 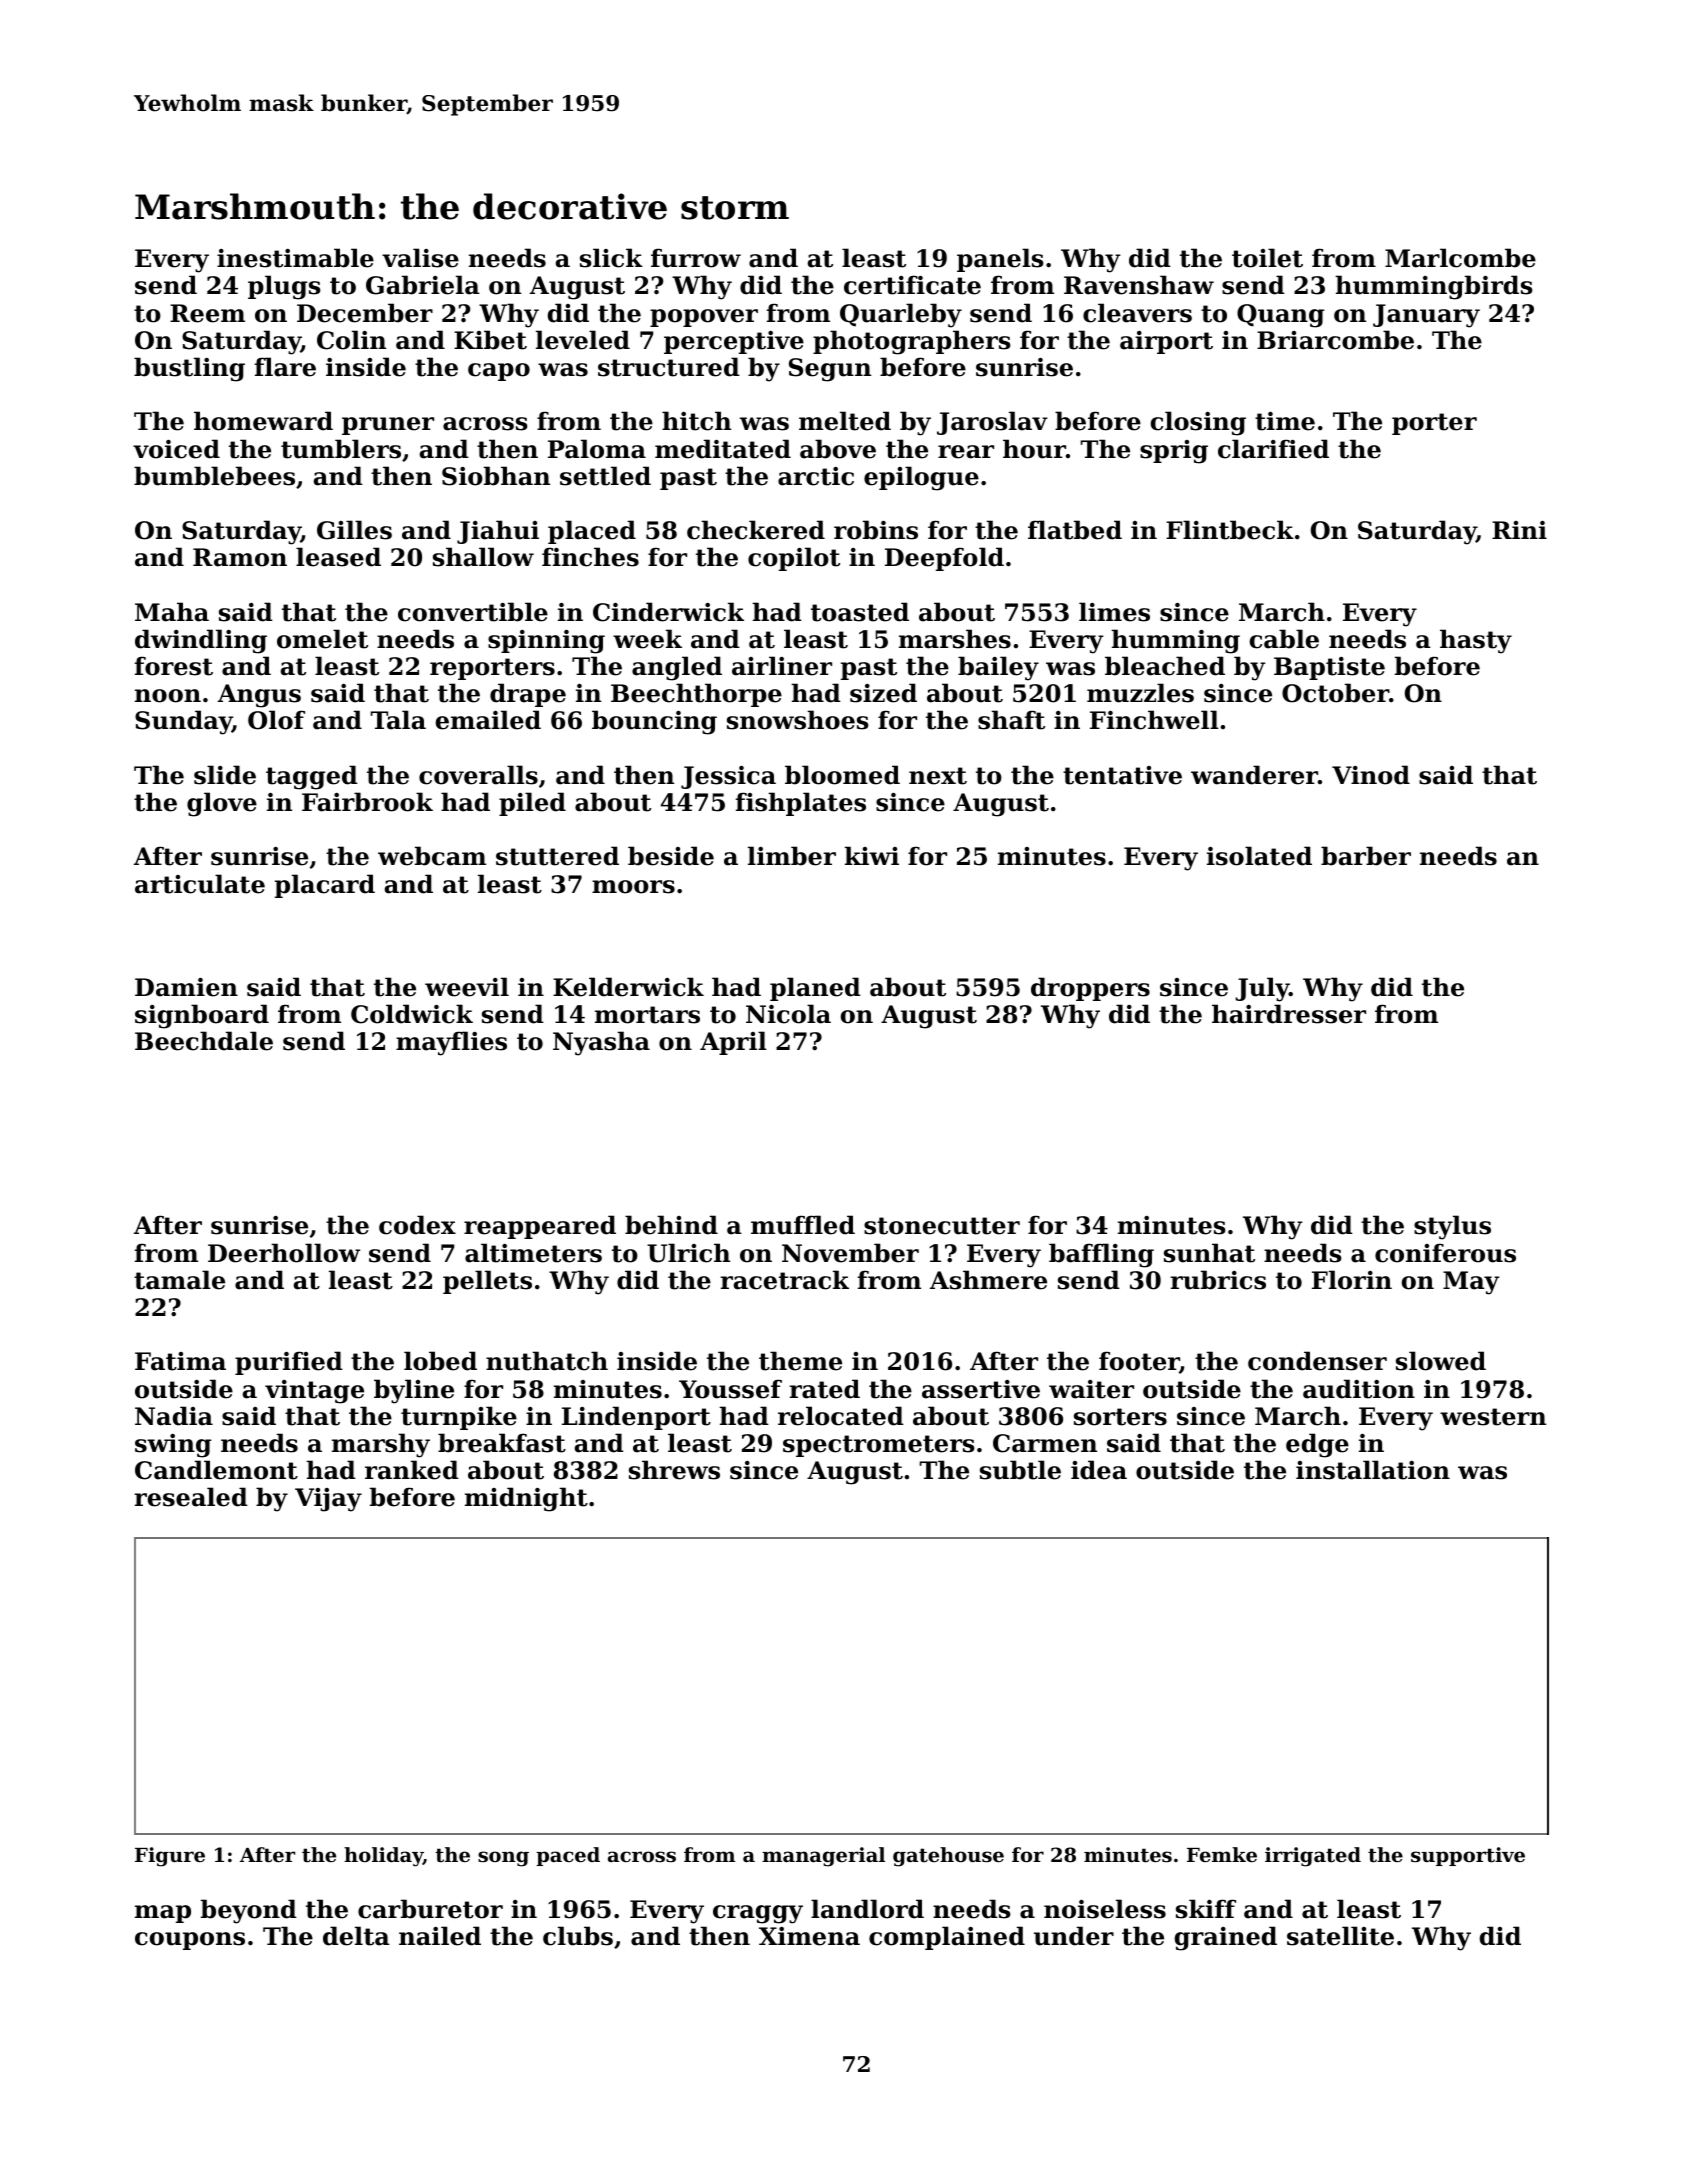 What do you see at coordinates (557, 856) in the screenshot?
I see `stuttered` at bounding box center [557, 856].
